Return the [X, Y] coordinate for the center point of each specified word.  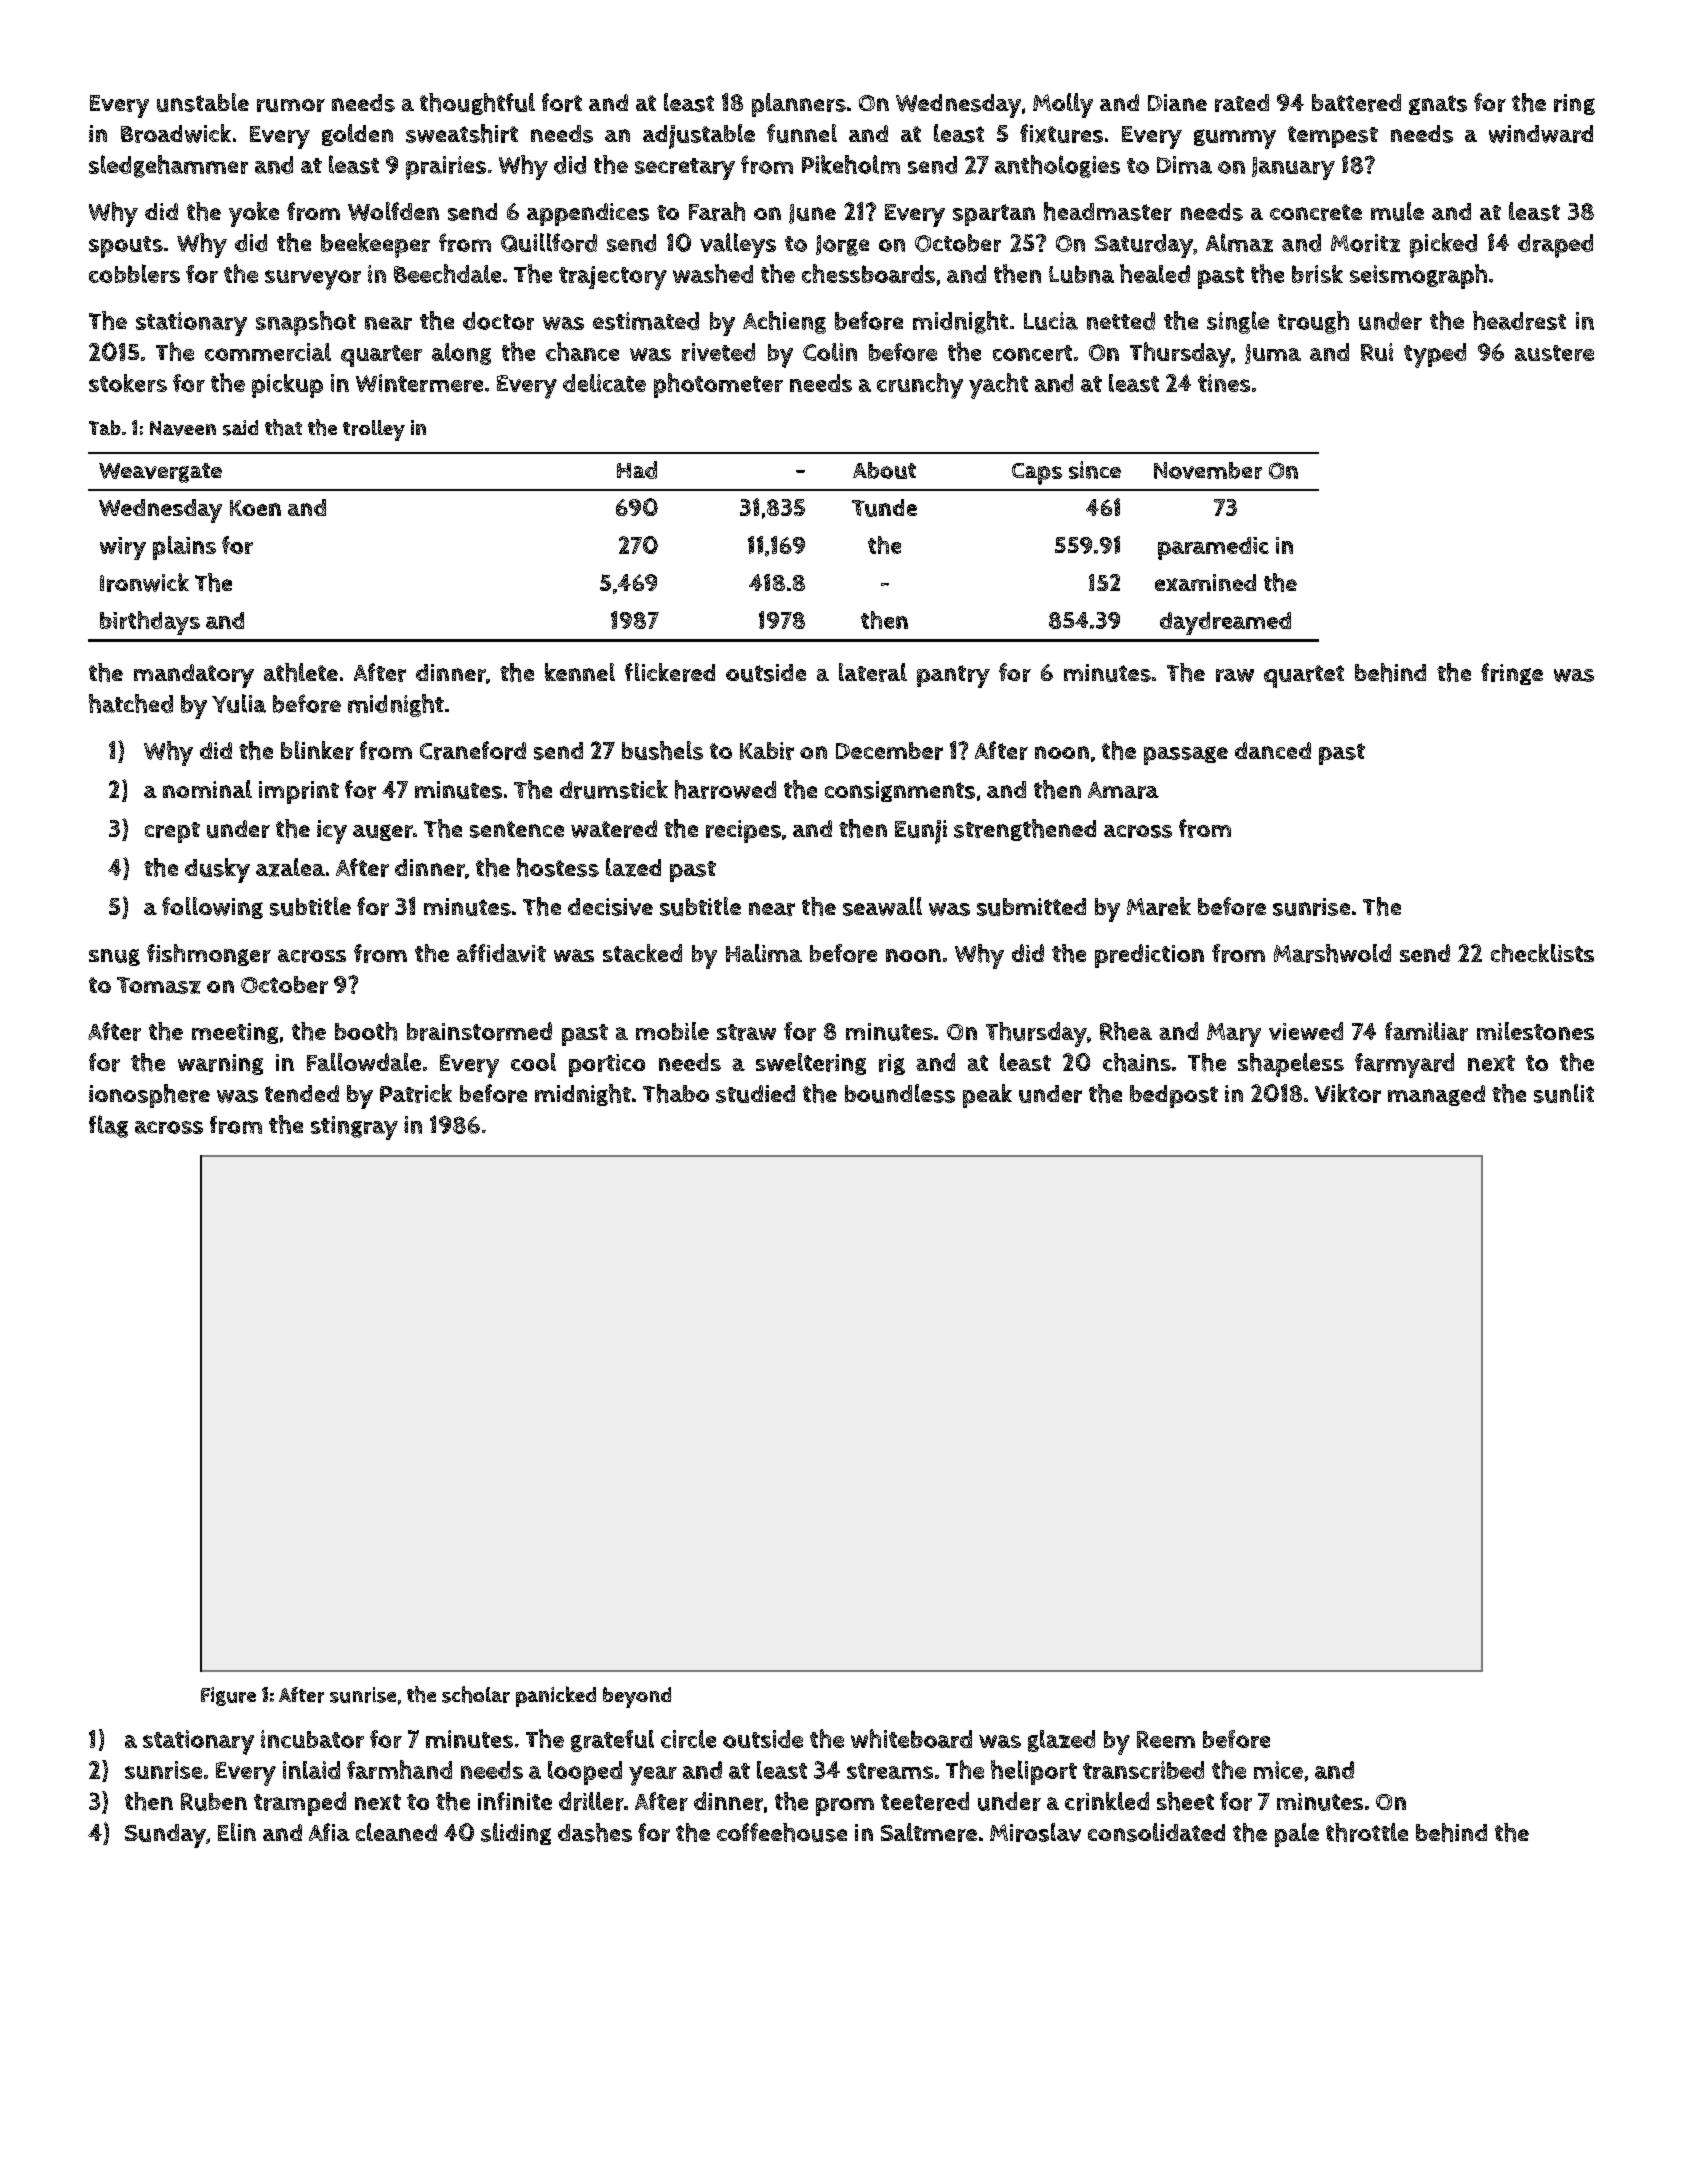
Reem [1166, 1739]
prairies [446, 168]
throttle [1367, 1832]
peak [987, 1096]
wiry [123, 548]
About [884, 470]
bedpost [1174, 1096]
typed [1435, 355]
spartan [994, 215]
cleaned [396, 1832]
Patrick [416, 1093]
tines [1224, 383]
